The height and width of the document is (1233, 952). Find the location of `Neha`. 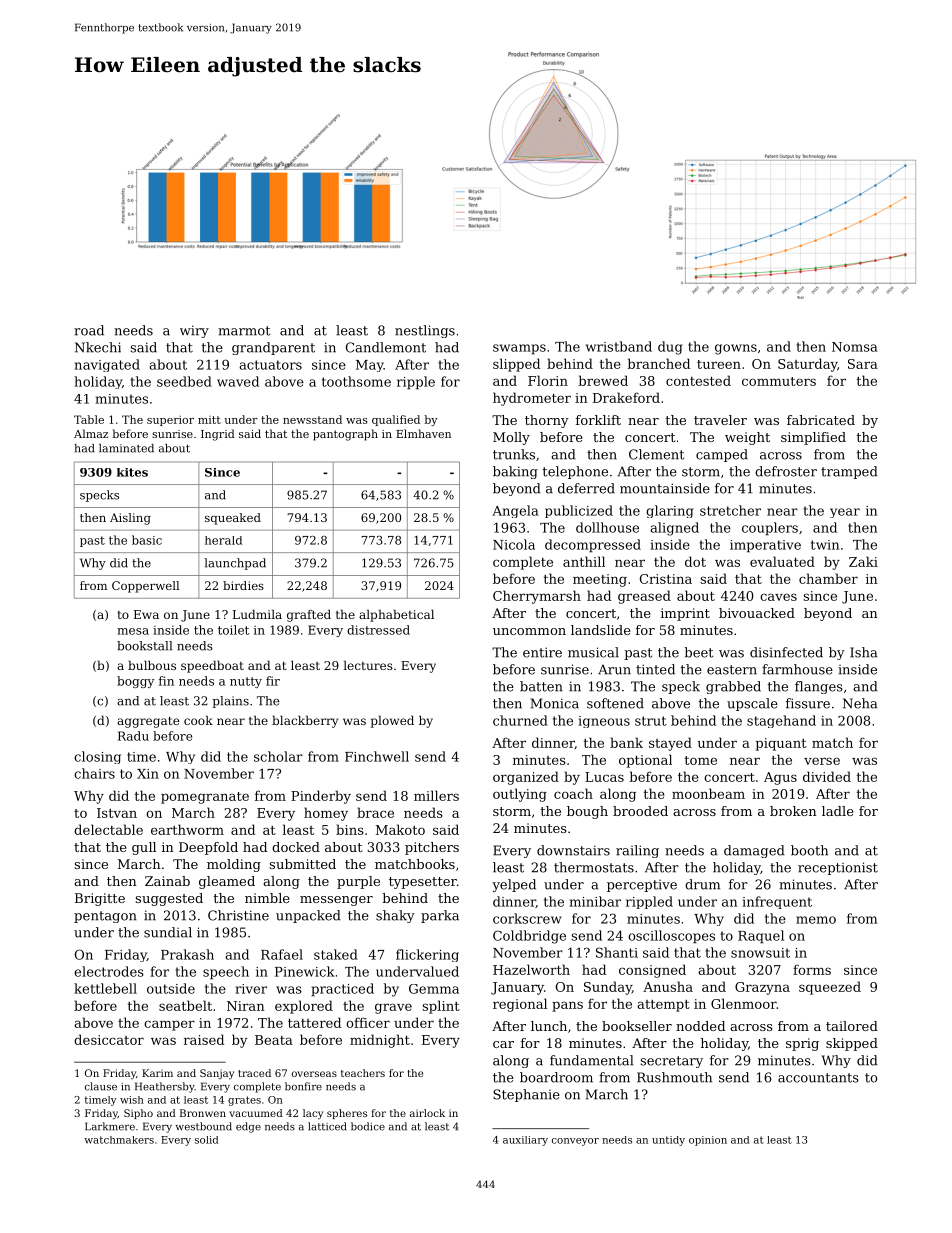

Neha is located at coordinates (860, 703).
